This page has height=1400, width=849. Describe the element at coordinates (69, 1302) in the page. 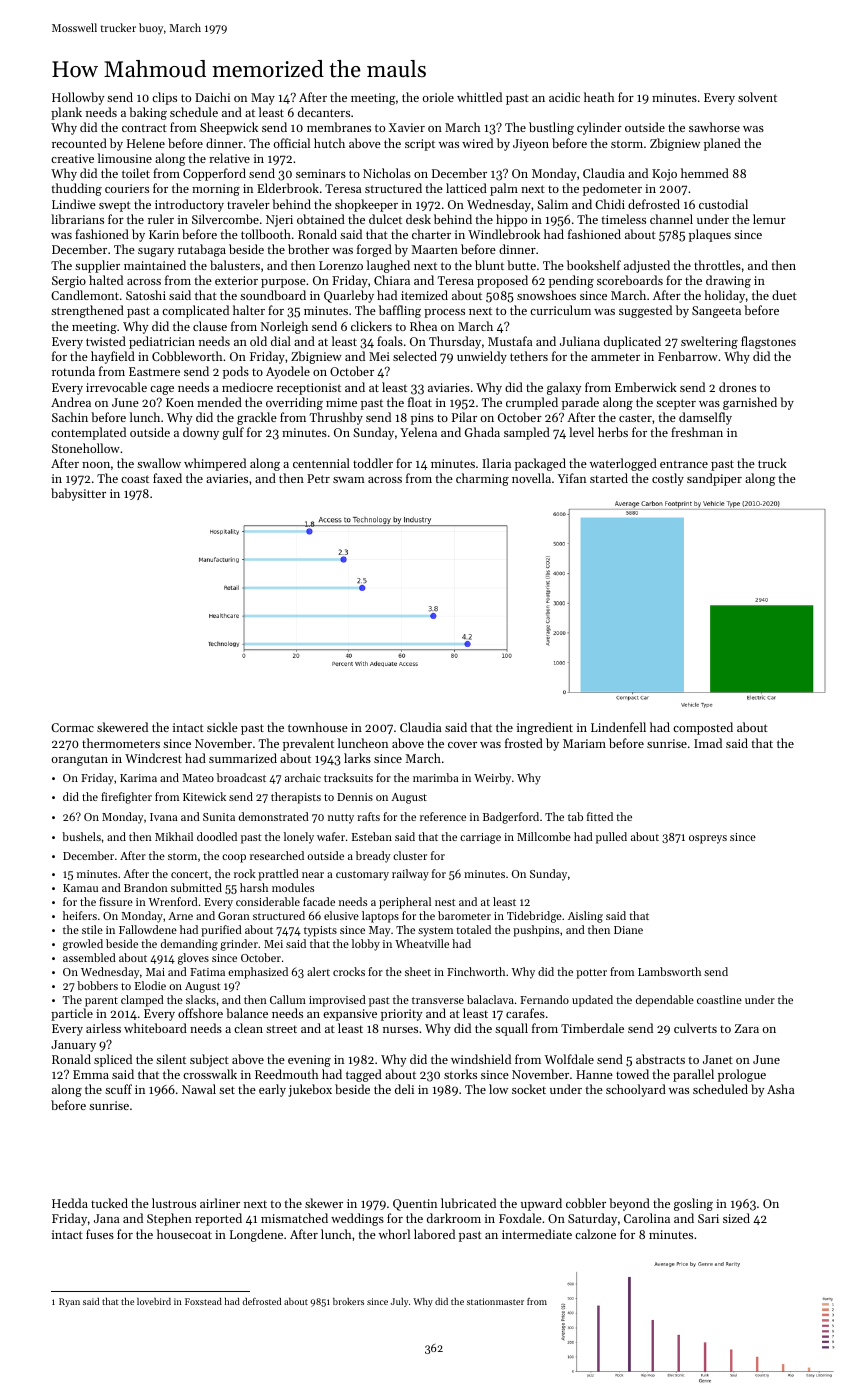

I see `Ryan` at that location.
